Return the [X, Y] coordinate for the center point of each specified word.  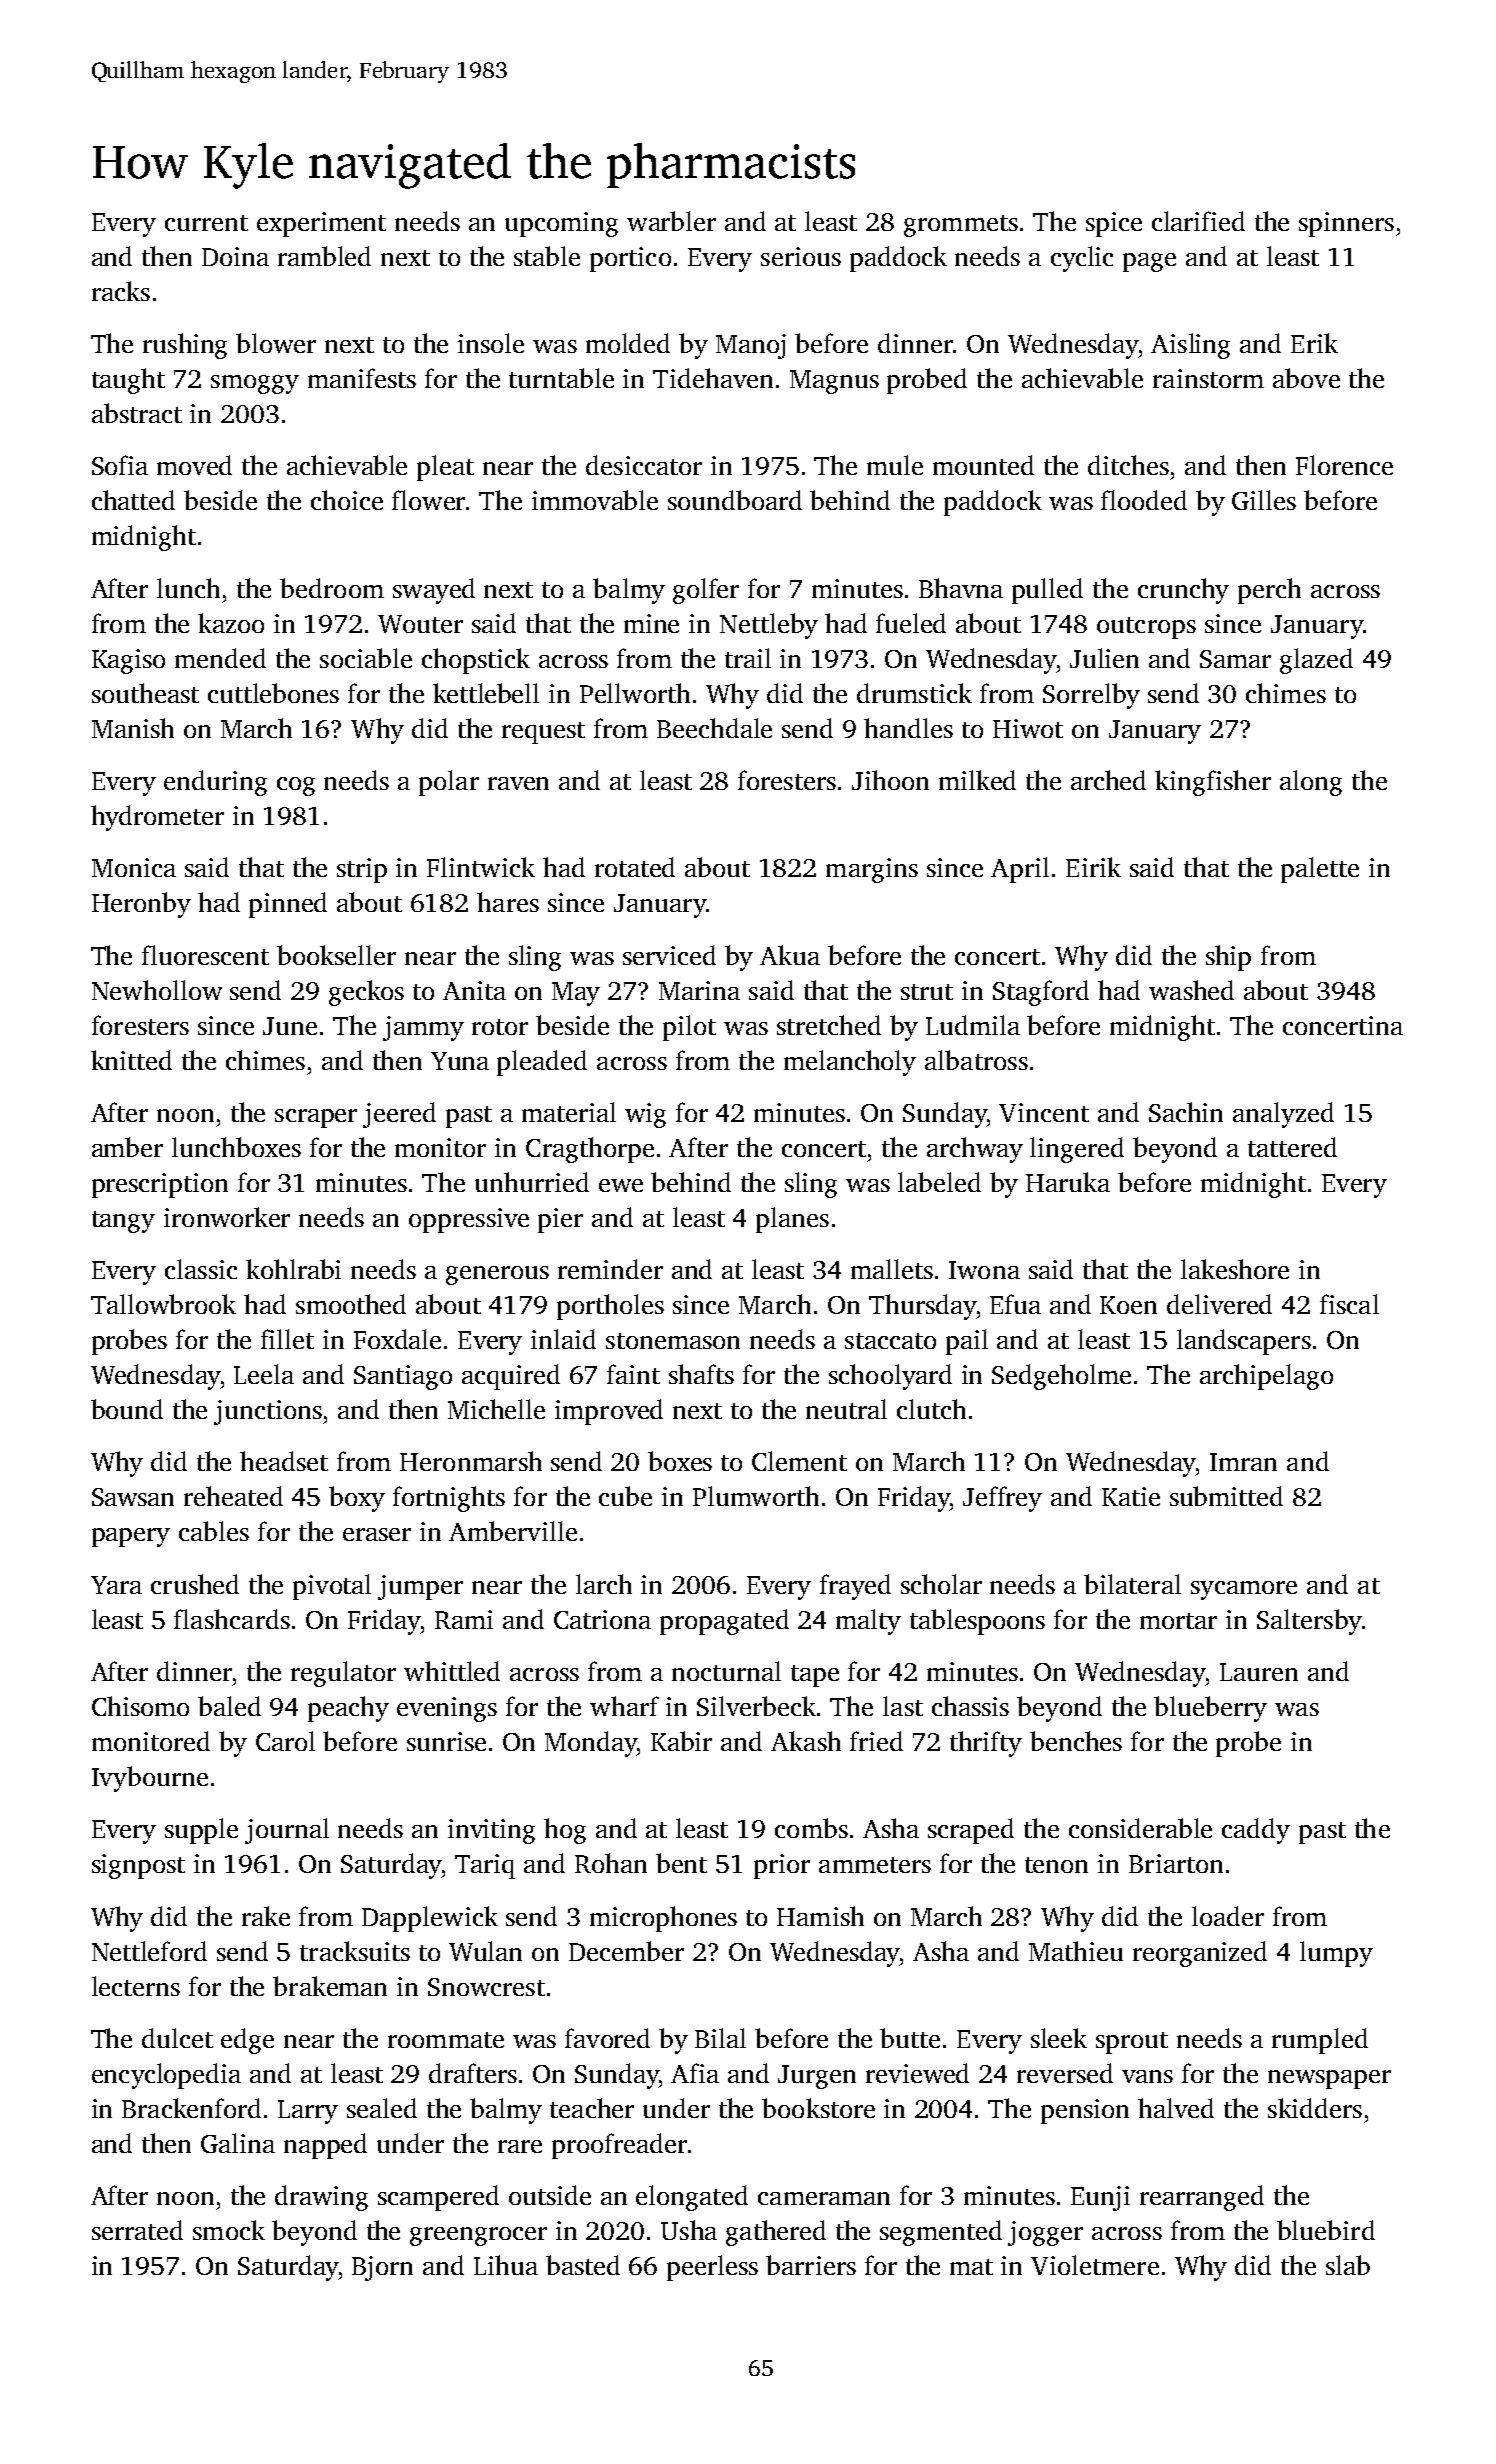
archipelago [1266, 1377]
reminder [610, 1269]
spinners [1346, 224]
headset [284, 1461]
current [206, 223]
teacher [592, 2108]
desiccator [644, 465]
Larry [308, 2112]
